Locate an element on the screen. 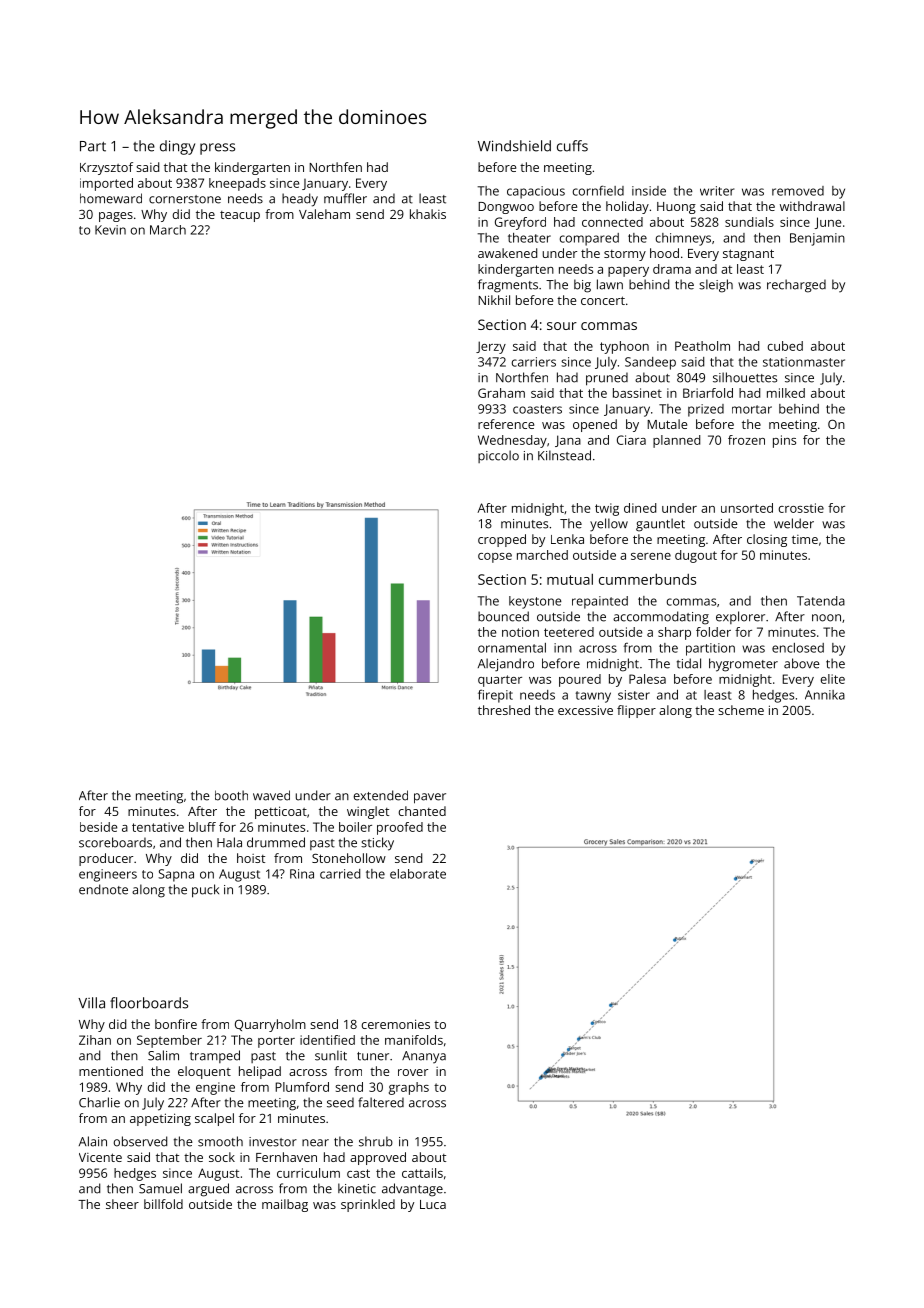 The width and height of the screenshot is (924, 1308). Windshield is located at coordinates (514, 146).
